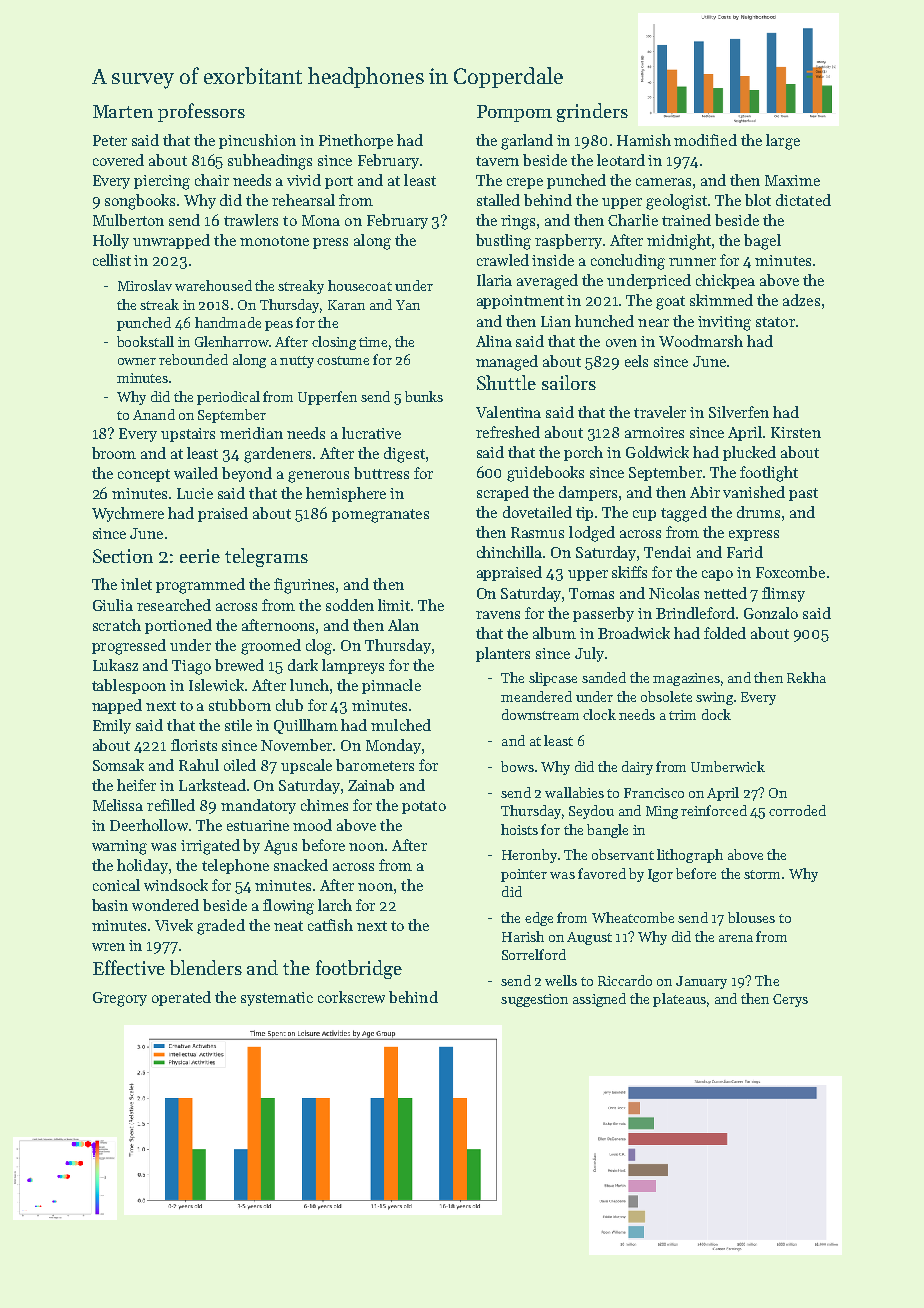  What do you see at coordinates (128, 514) in the image?
I see `Wychmere` at bounding box center [128, 514].
